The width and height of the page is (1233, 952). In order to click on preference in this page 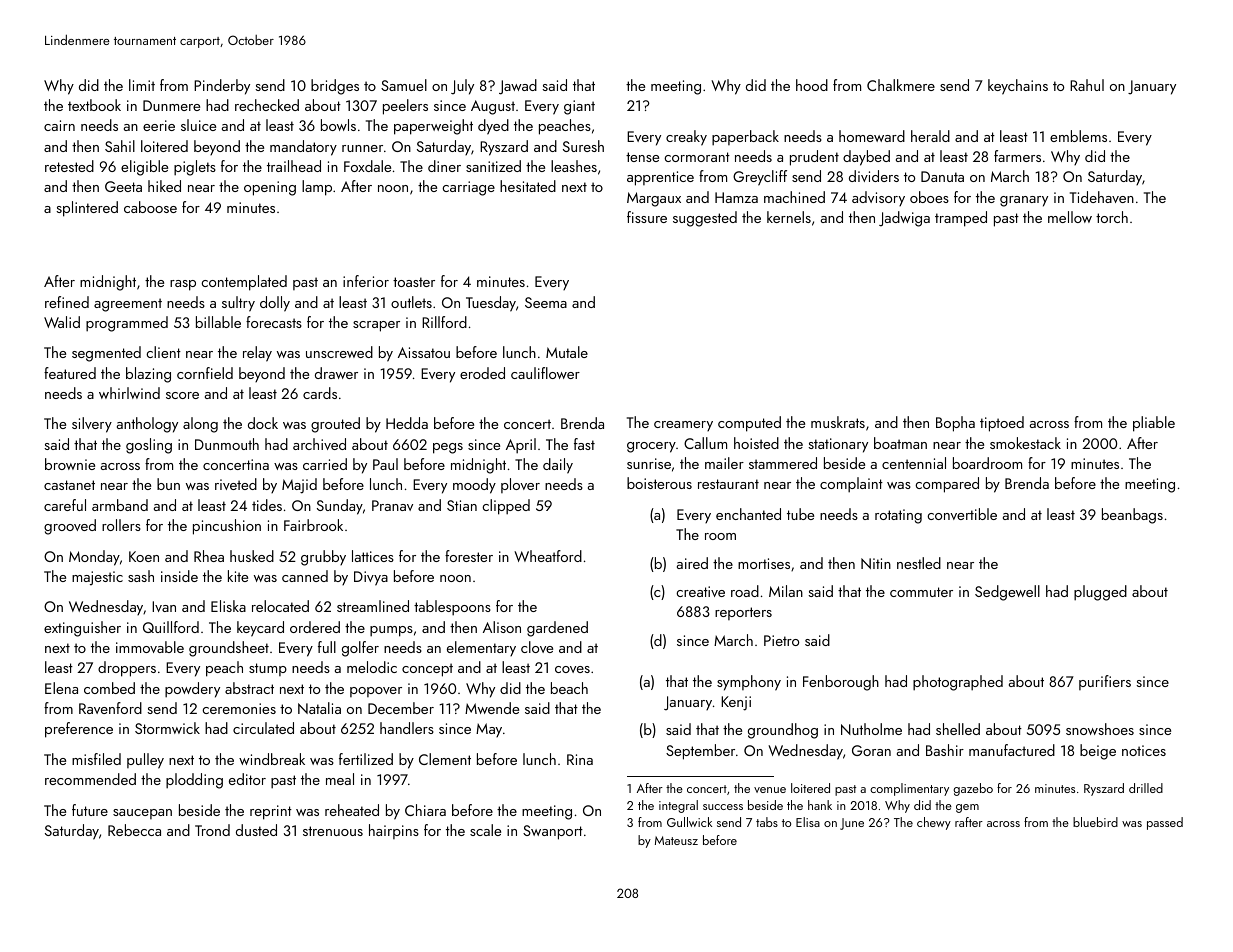, I will do `click(79, 730)`.
